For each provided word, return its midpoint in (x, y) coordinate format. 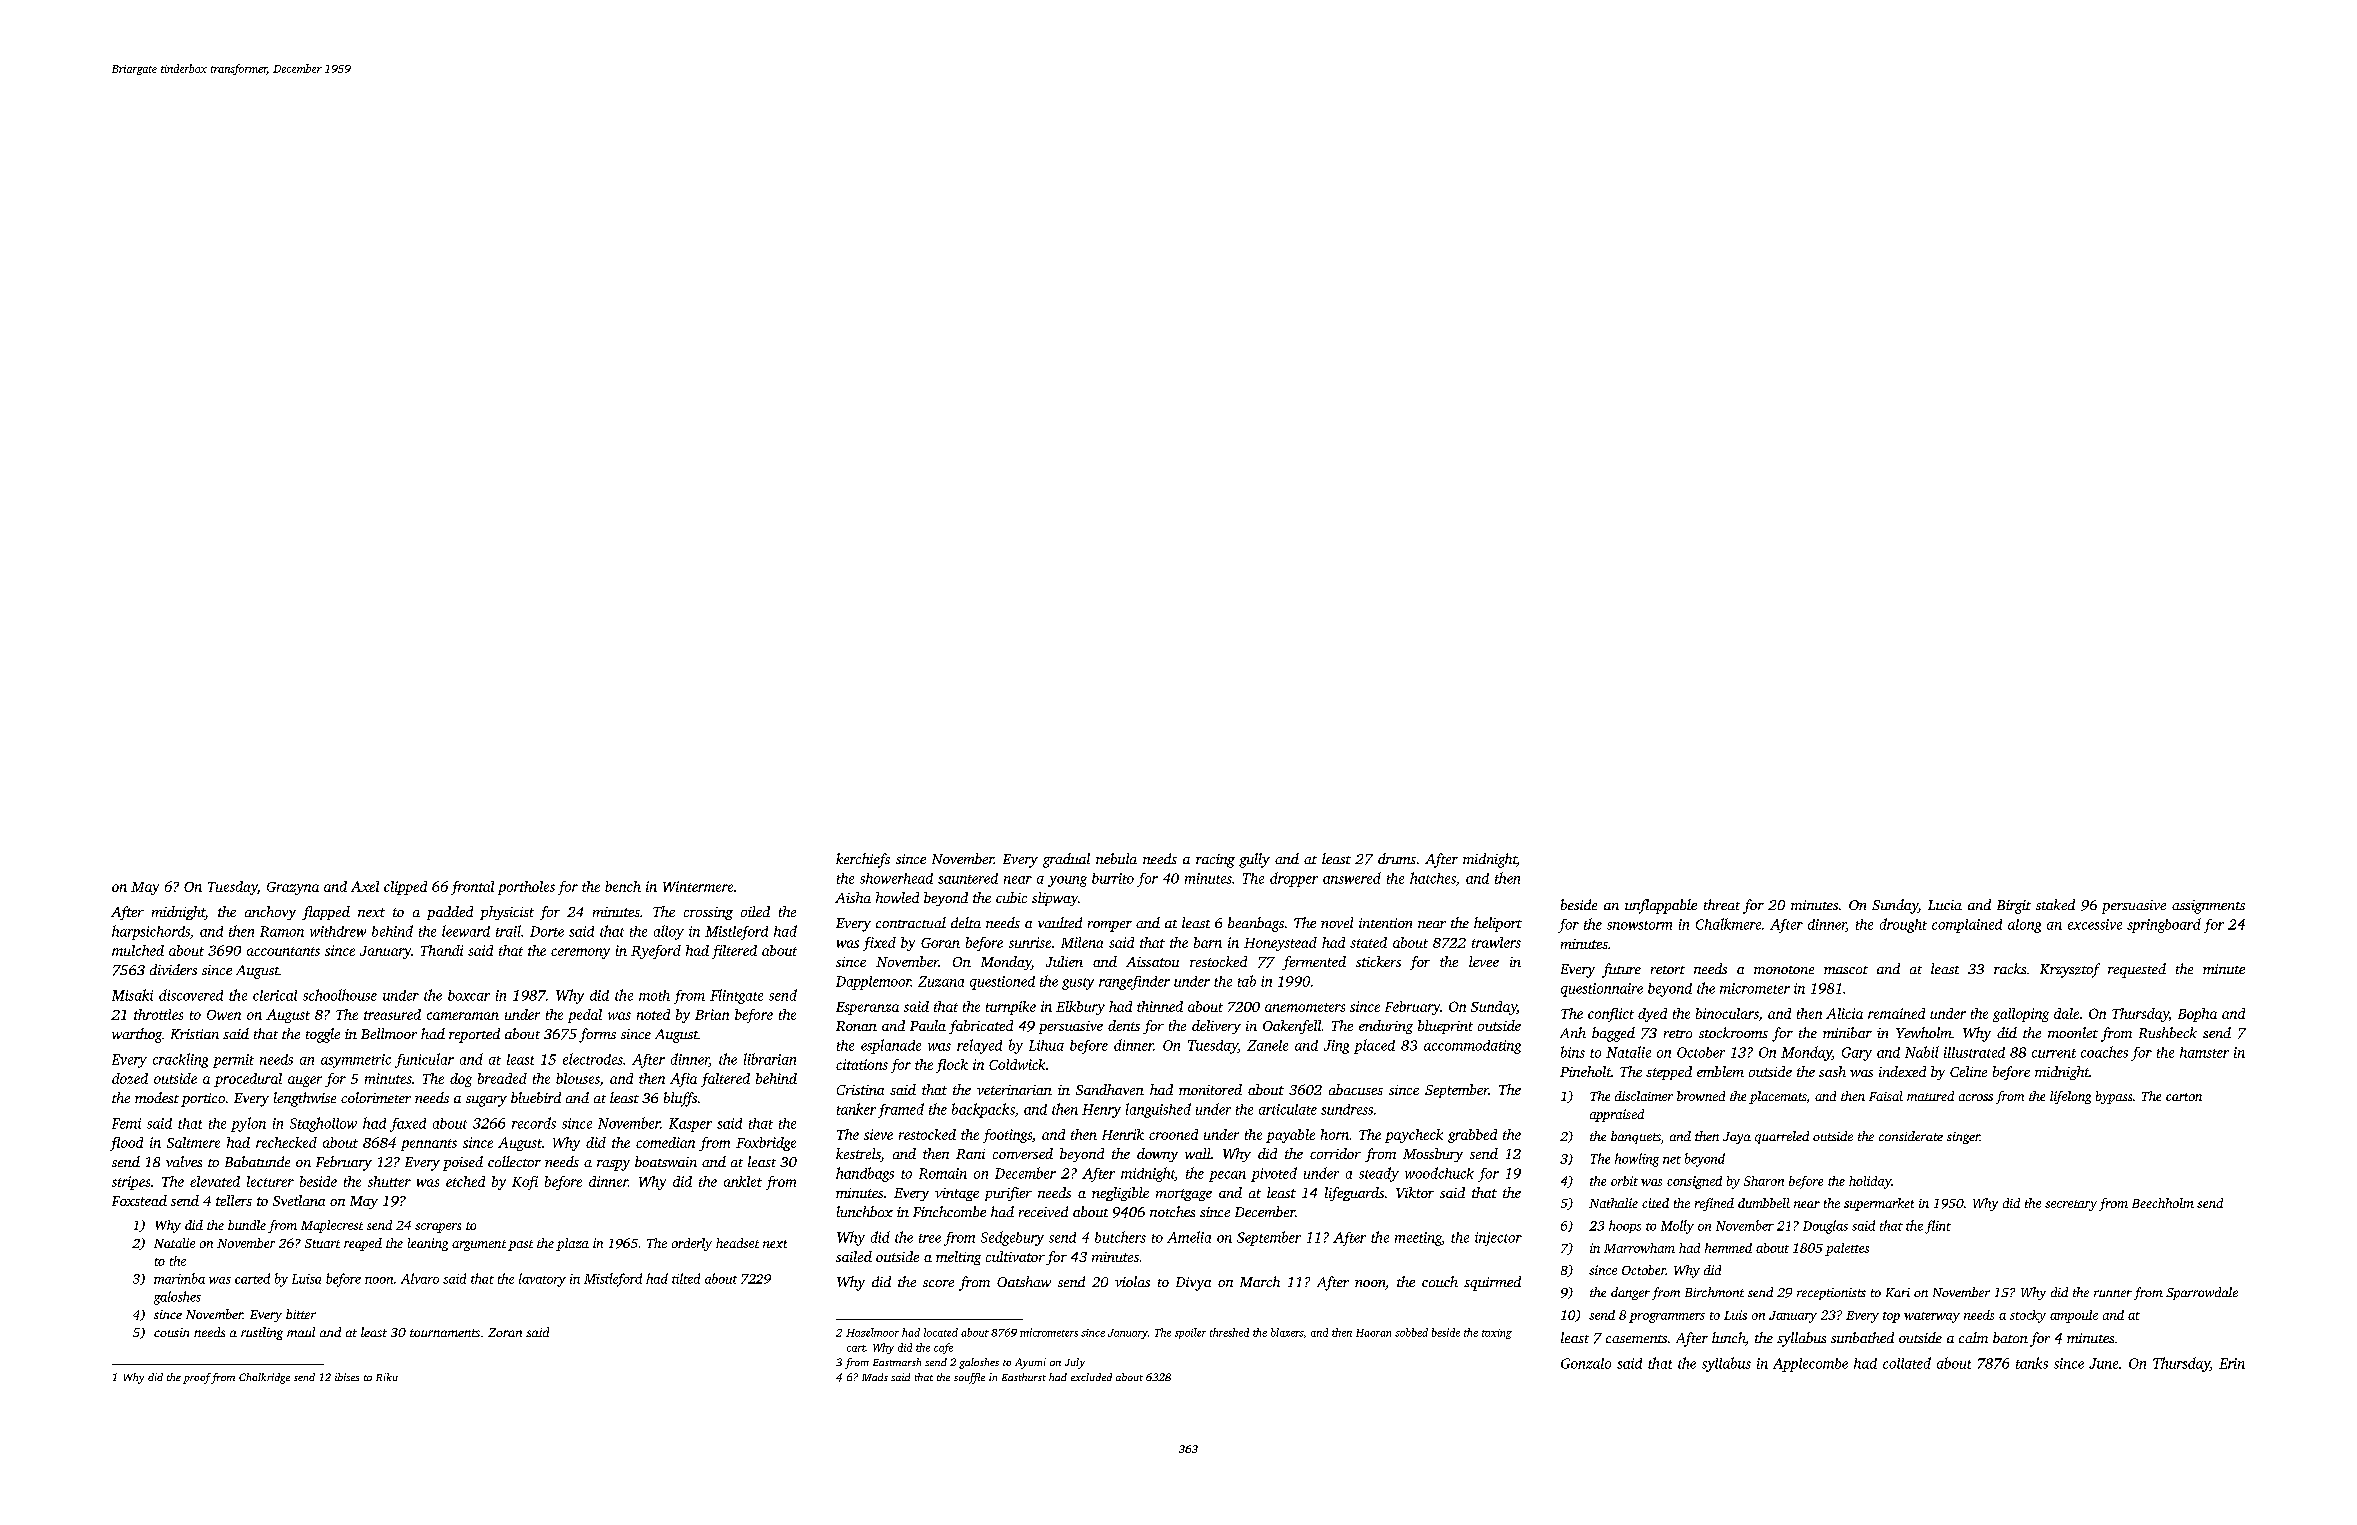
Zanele (1267, 1045)
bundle (247, 1225)
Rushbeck (2168, 1032)
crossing (708, 913)
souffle (969, 1378)
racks (2010, 968)
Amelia (1189, 1237)
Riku (387, 1377)
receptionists (1831, 1294)
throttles (158, 1014)
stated (1368, 942)
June (2103, 1363)
